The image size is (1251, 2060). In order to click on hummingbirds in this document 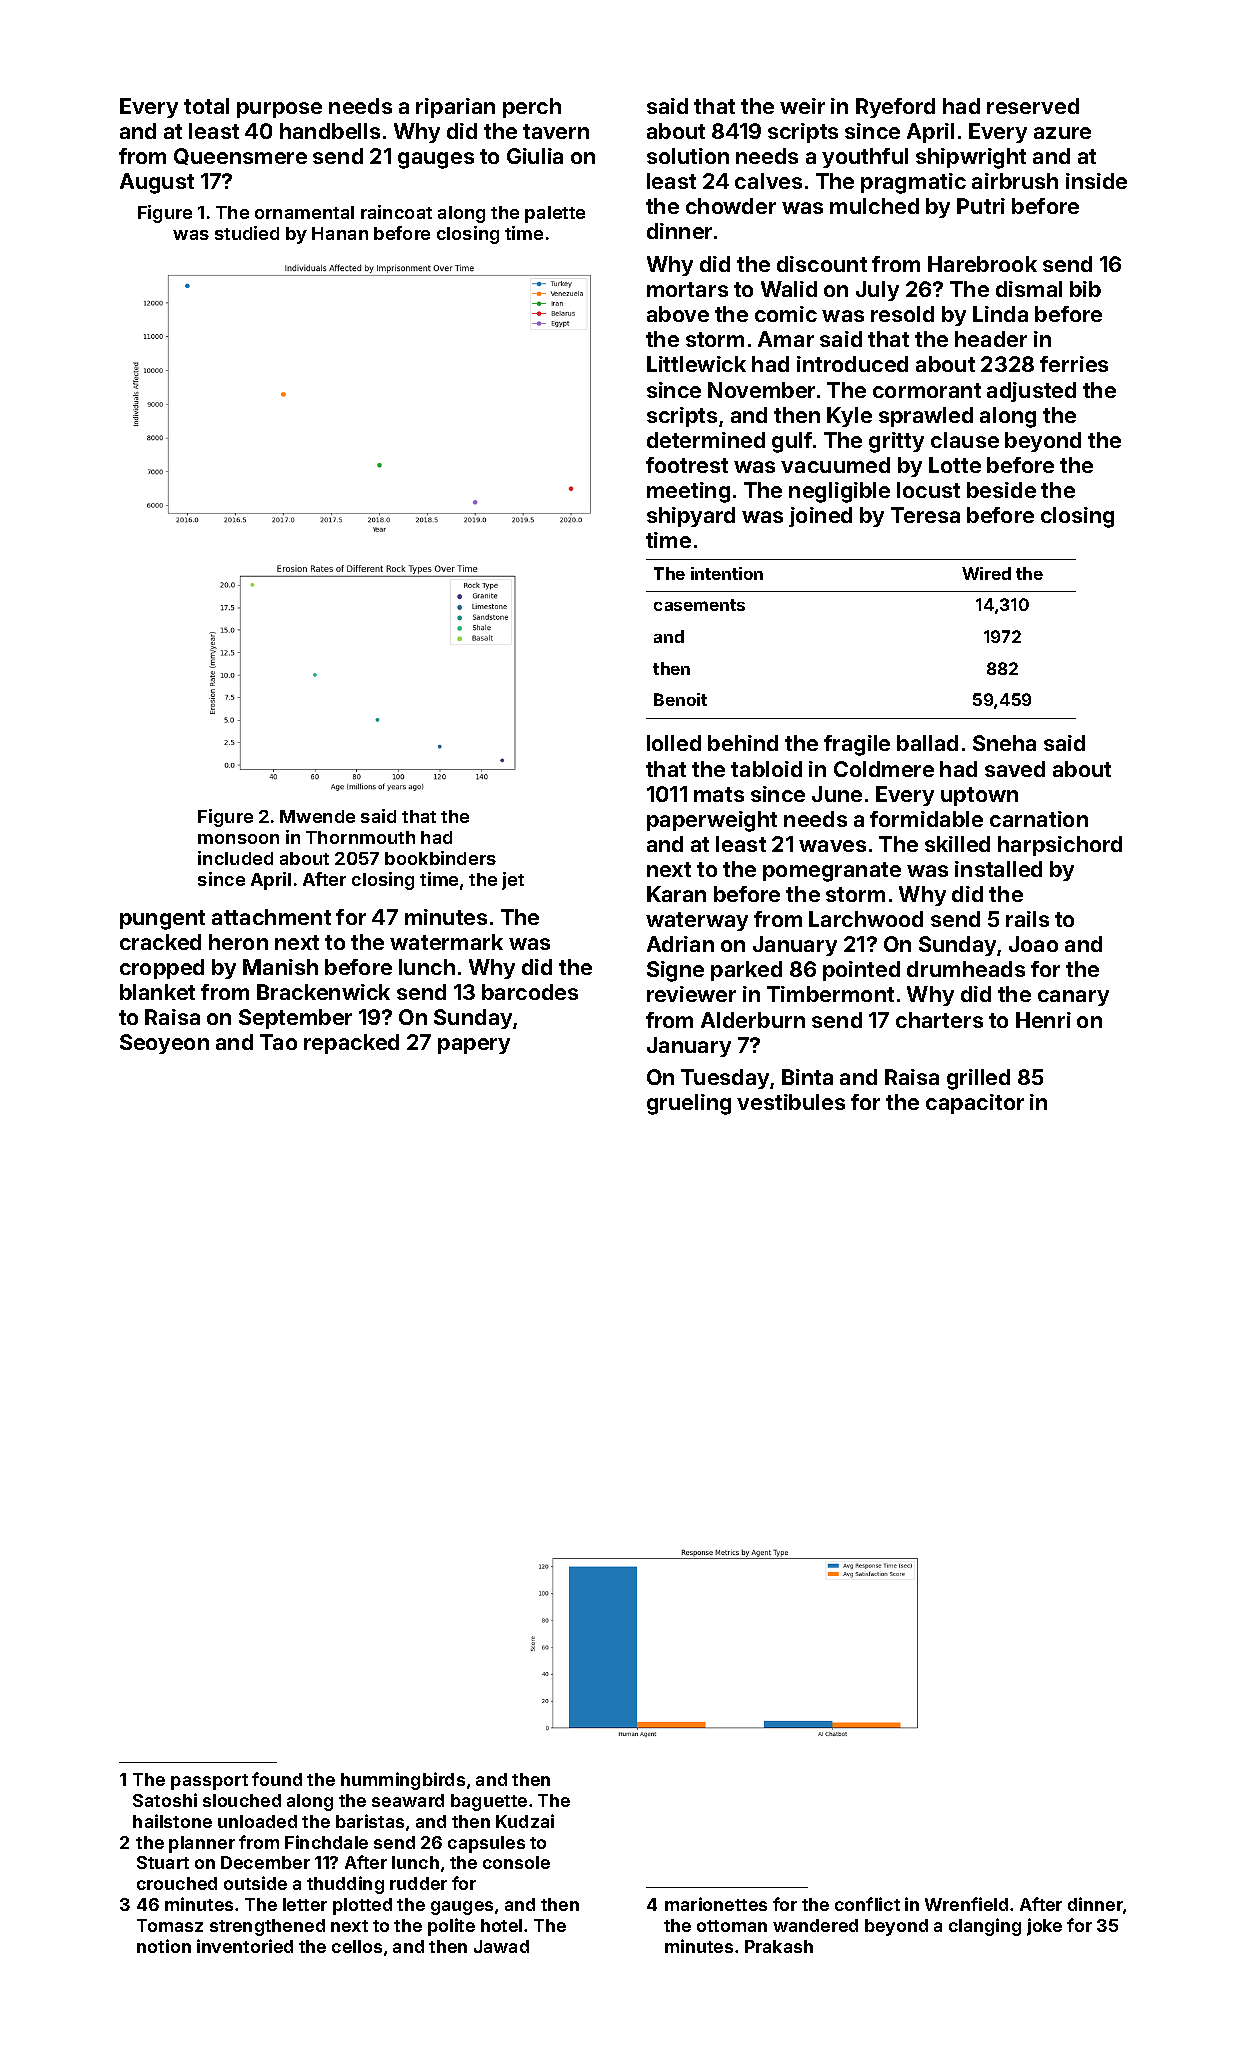, I will do `click(403, 1781)`.
